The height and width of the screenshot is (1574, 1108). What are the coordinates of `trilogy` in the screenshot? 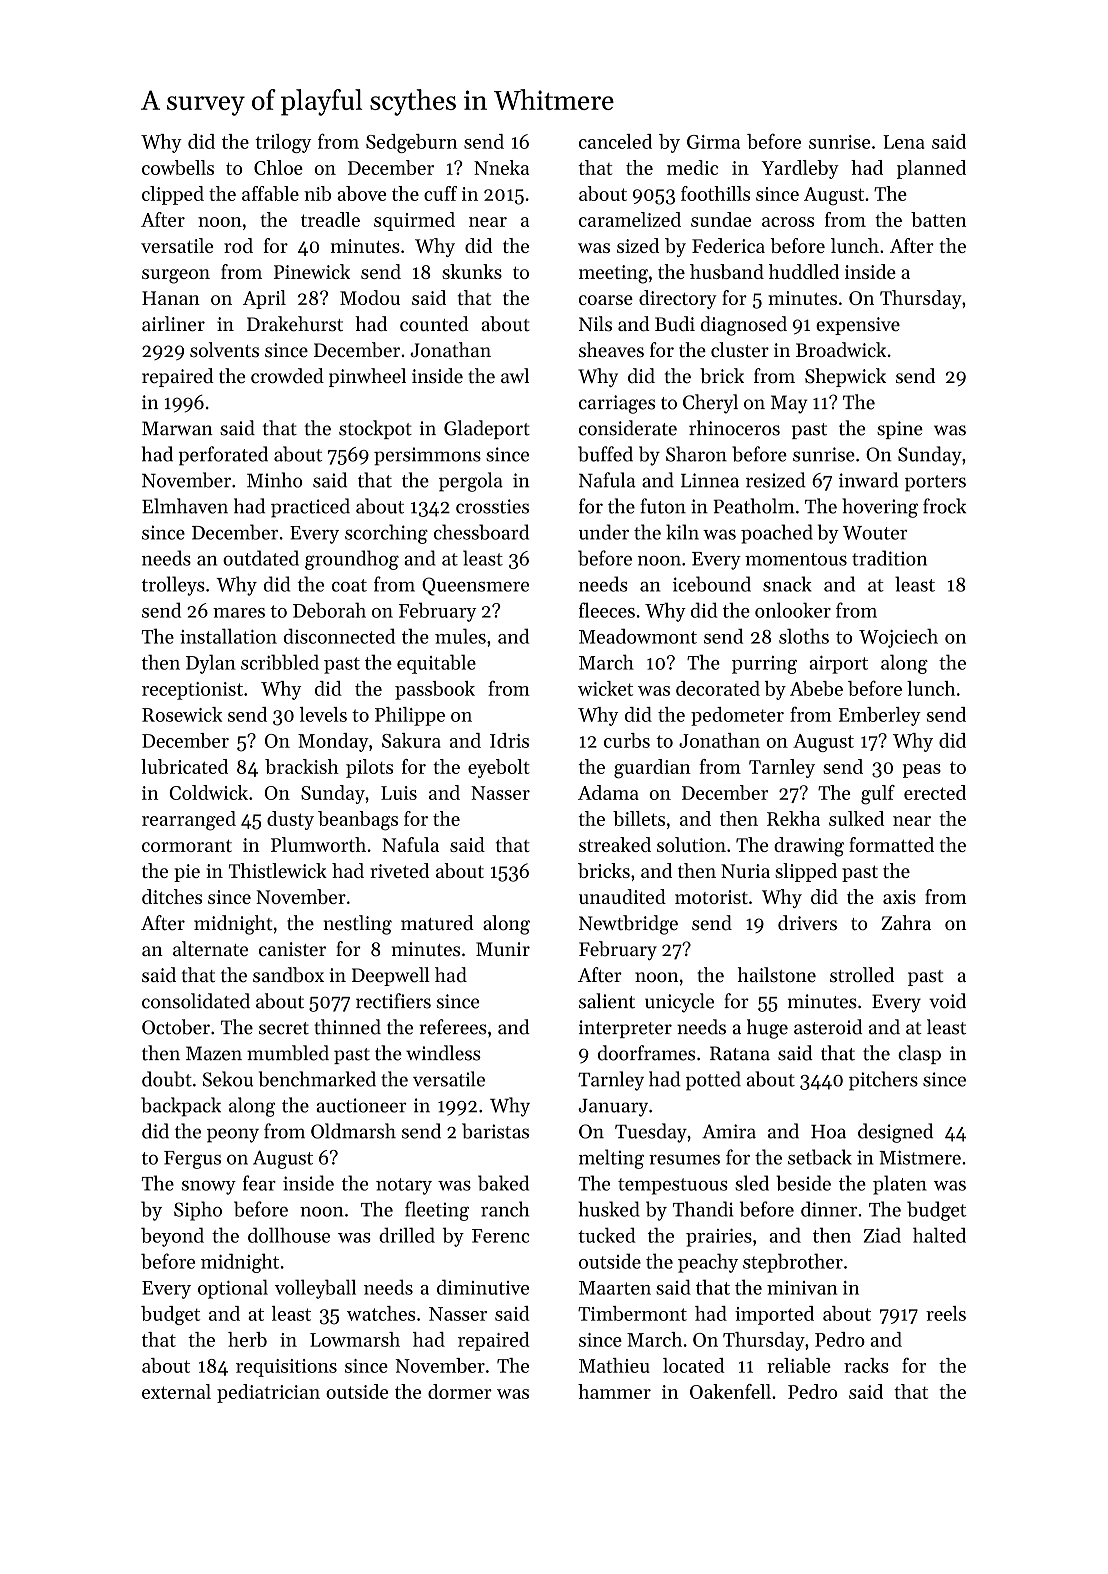 It's located at (283, 143).
